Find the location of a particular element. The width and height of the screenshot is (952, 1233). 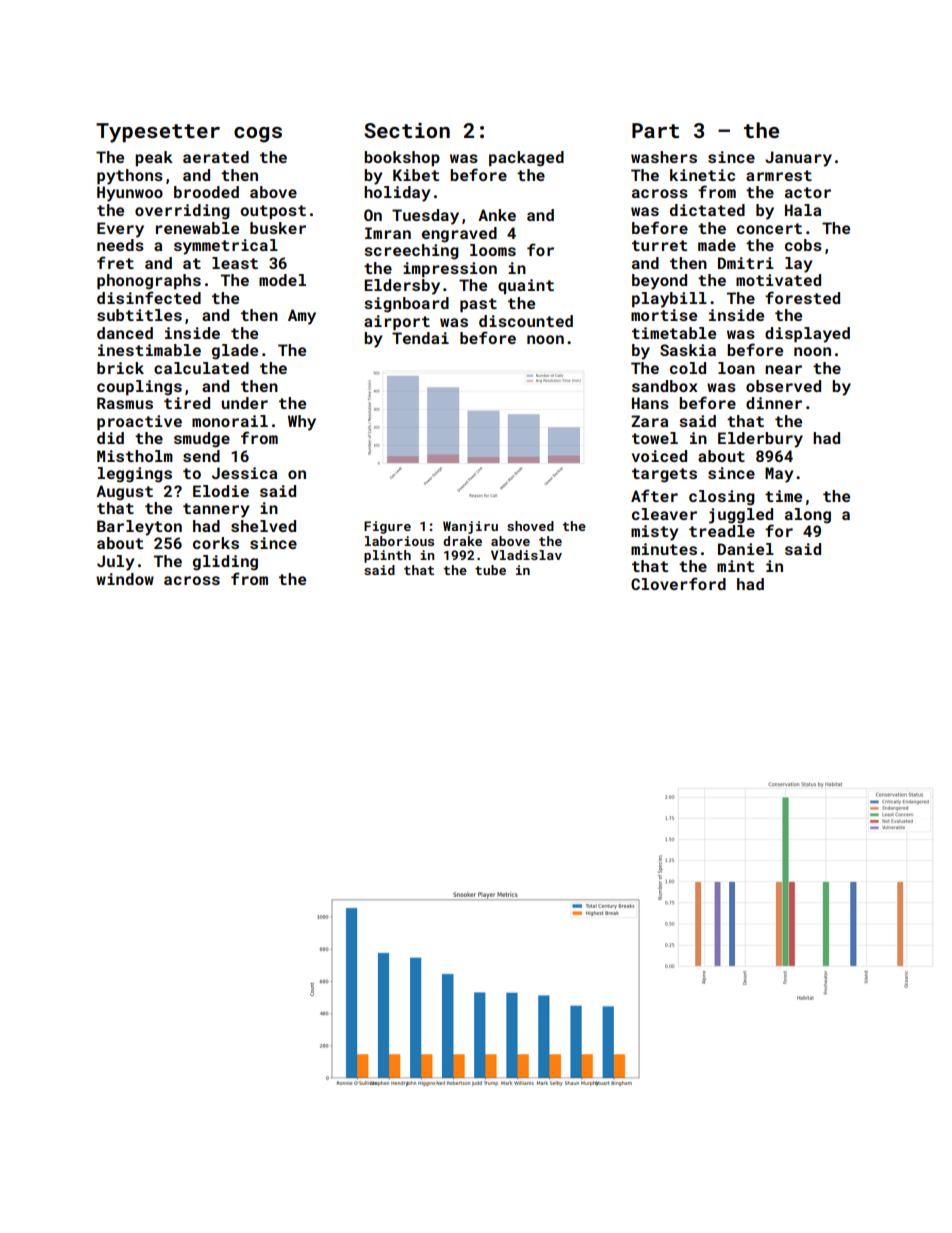

closing is located at coordinates (722, 498).
